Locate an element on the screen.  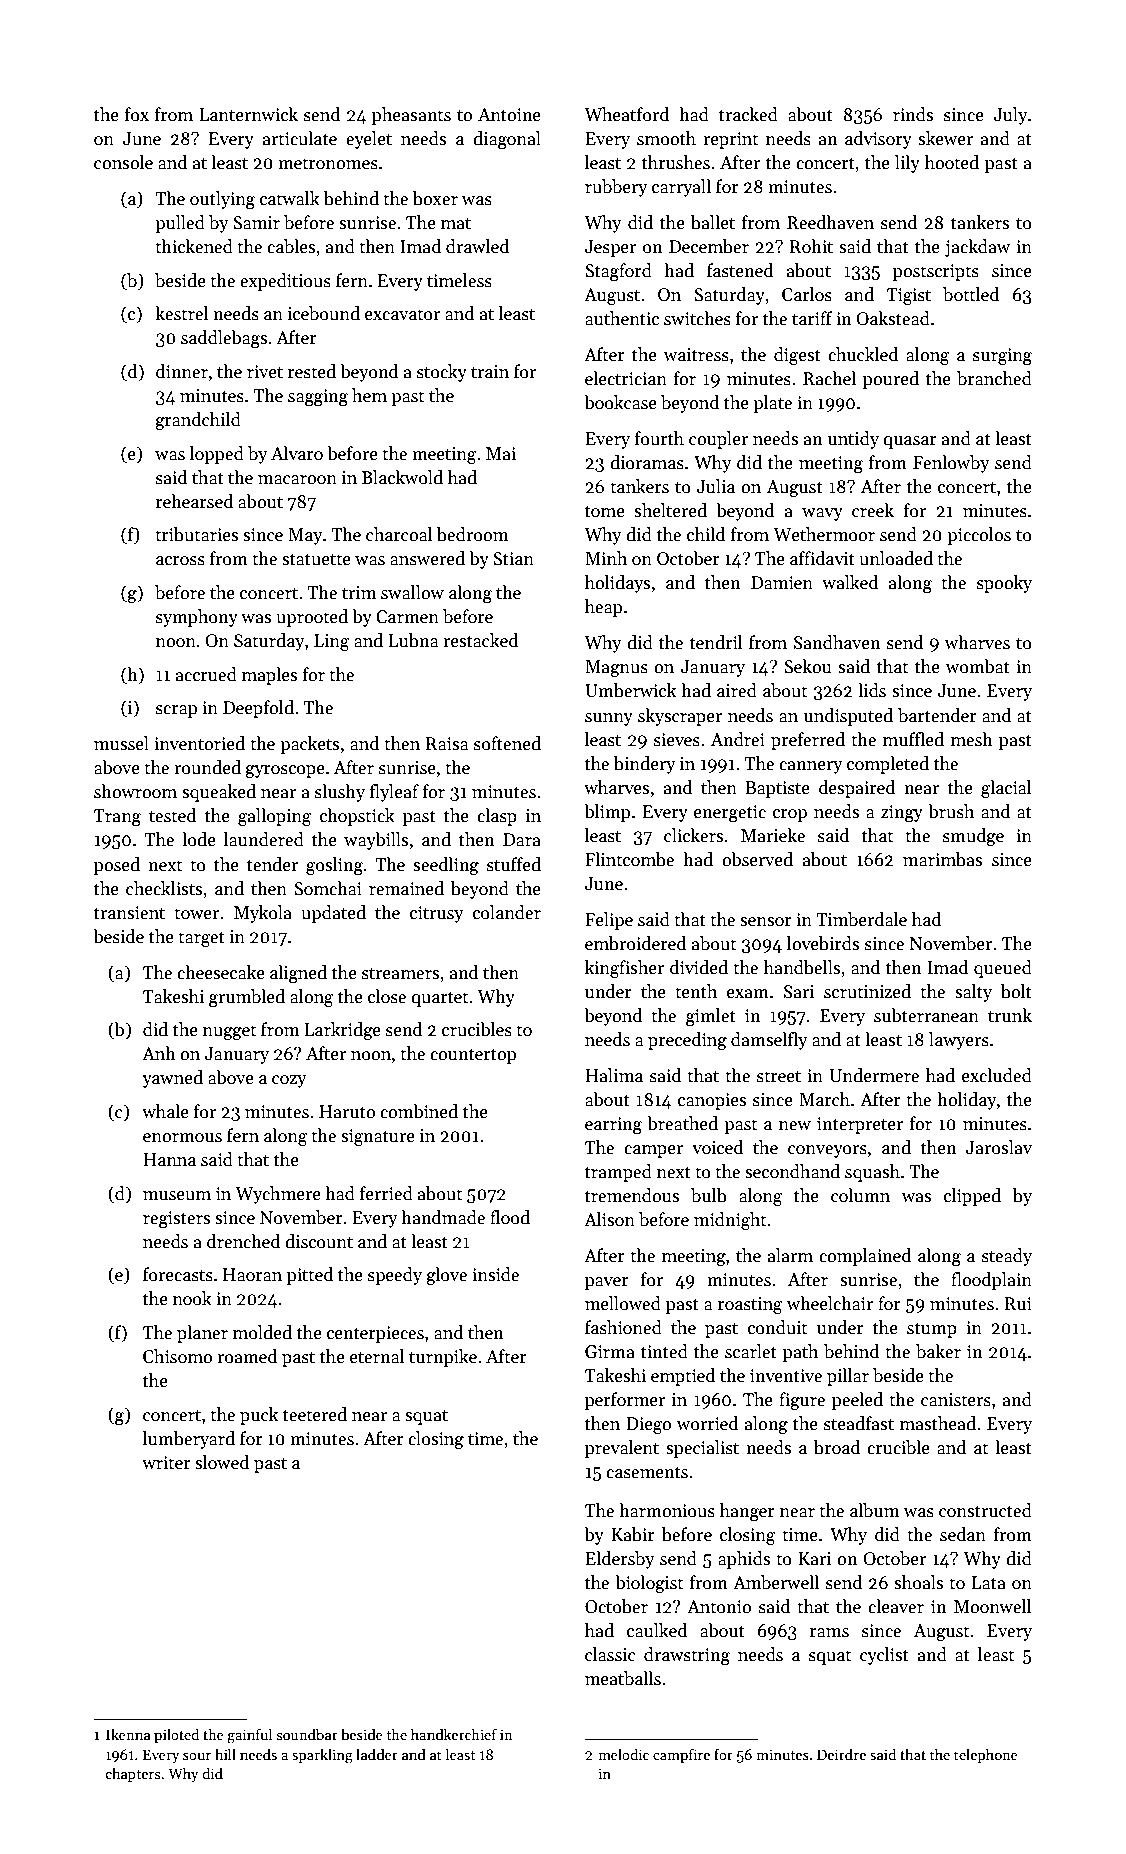
fox is located at coordinates (137, 114).
